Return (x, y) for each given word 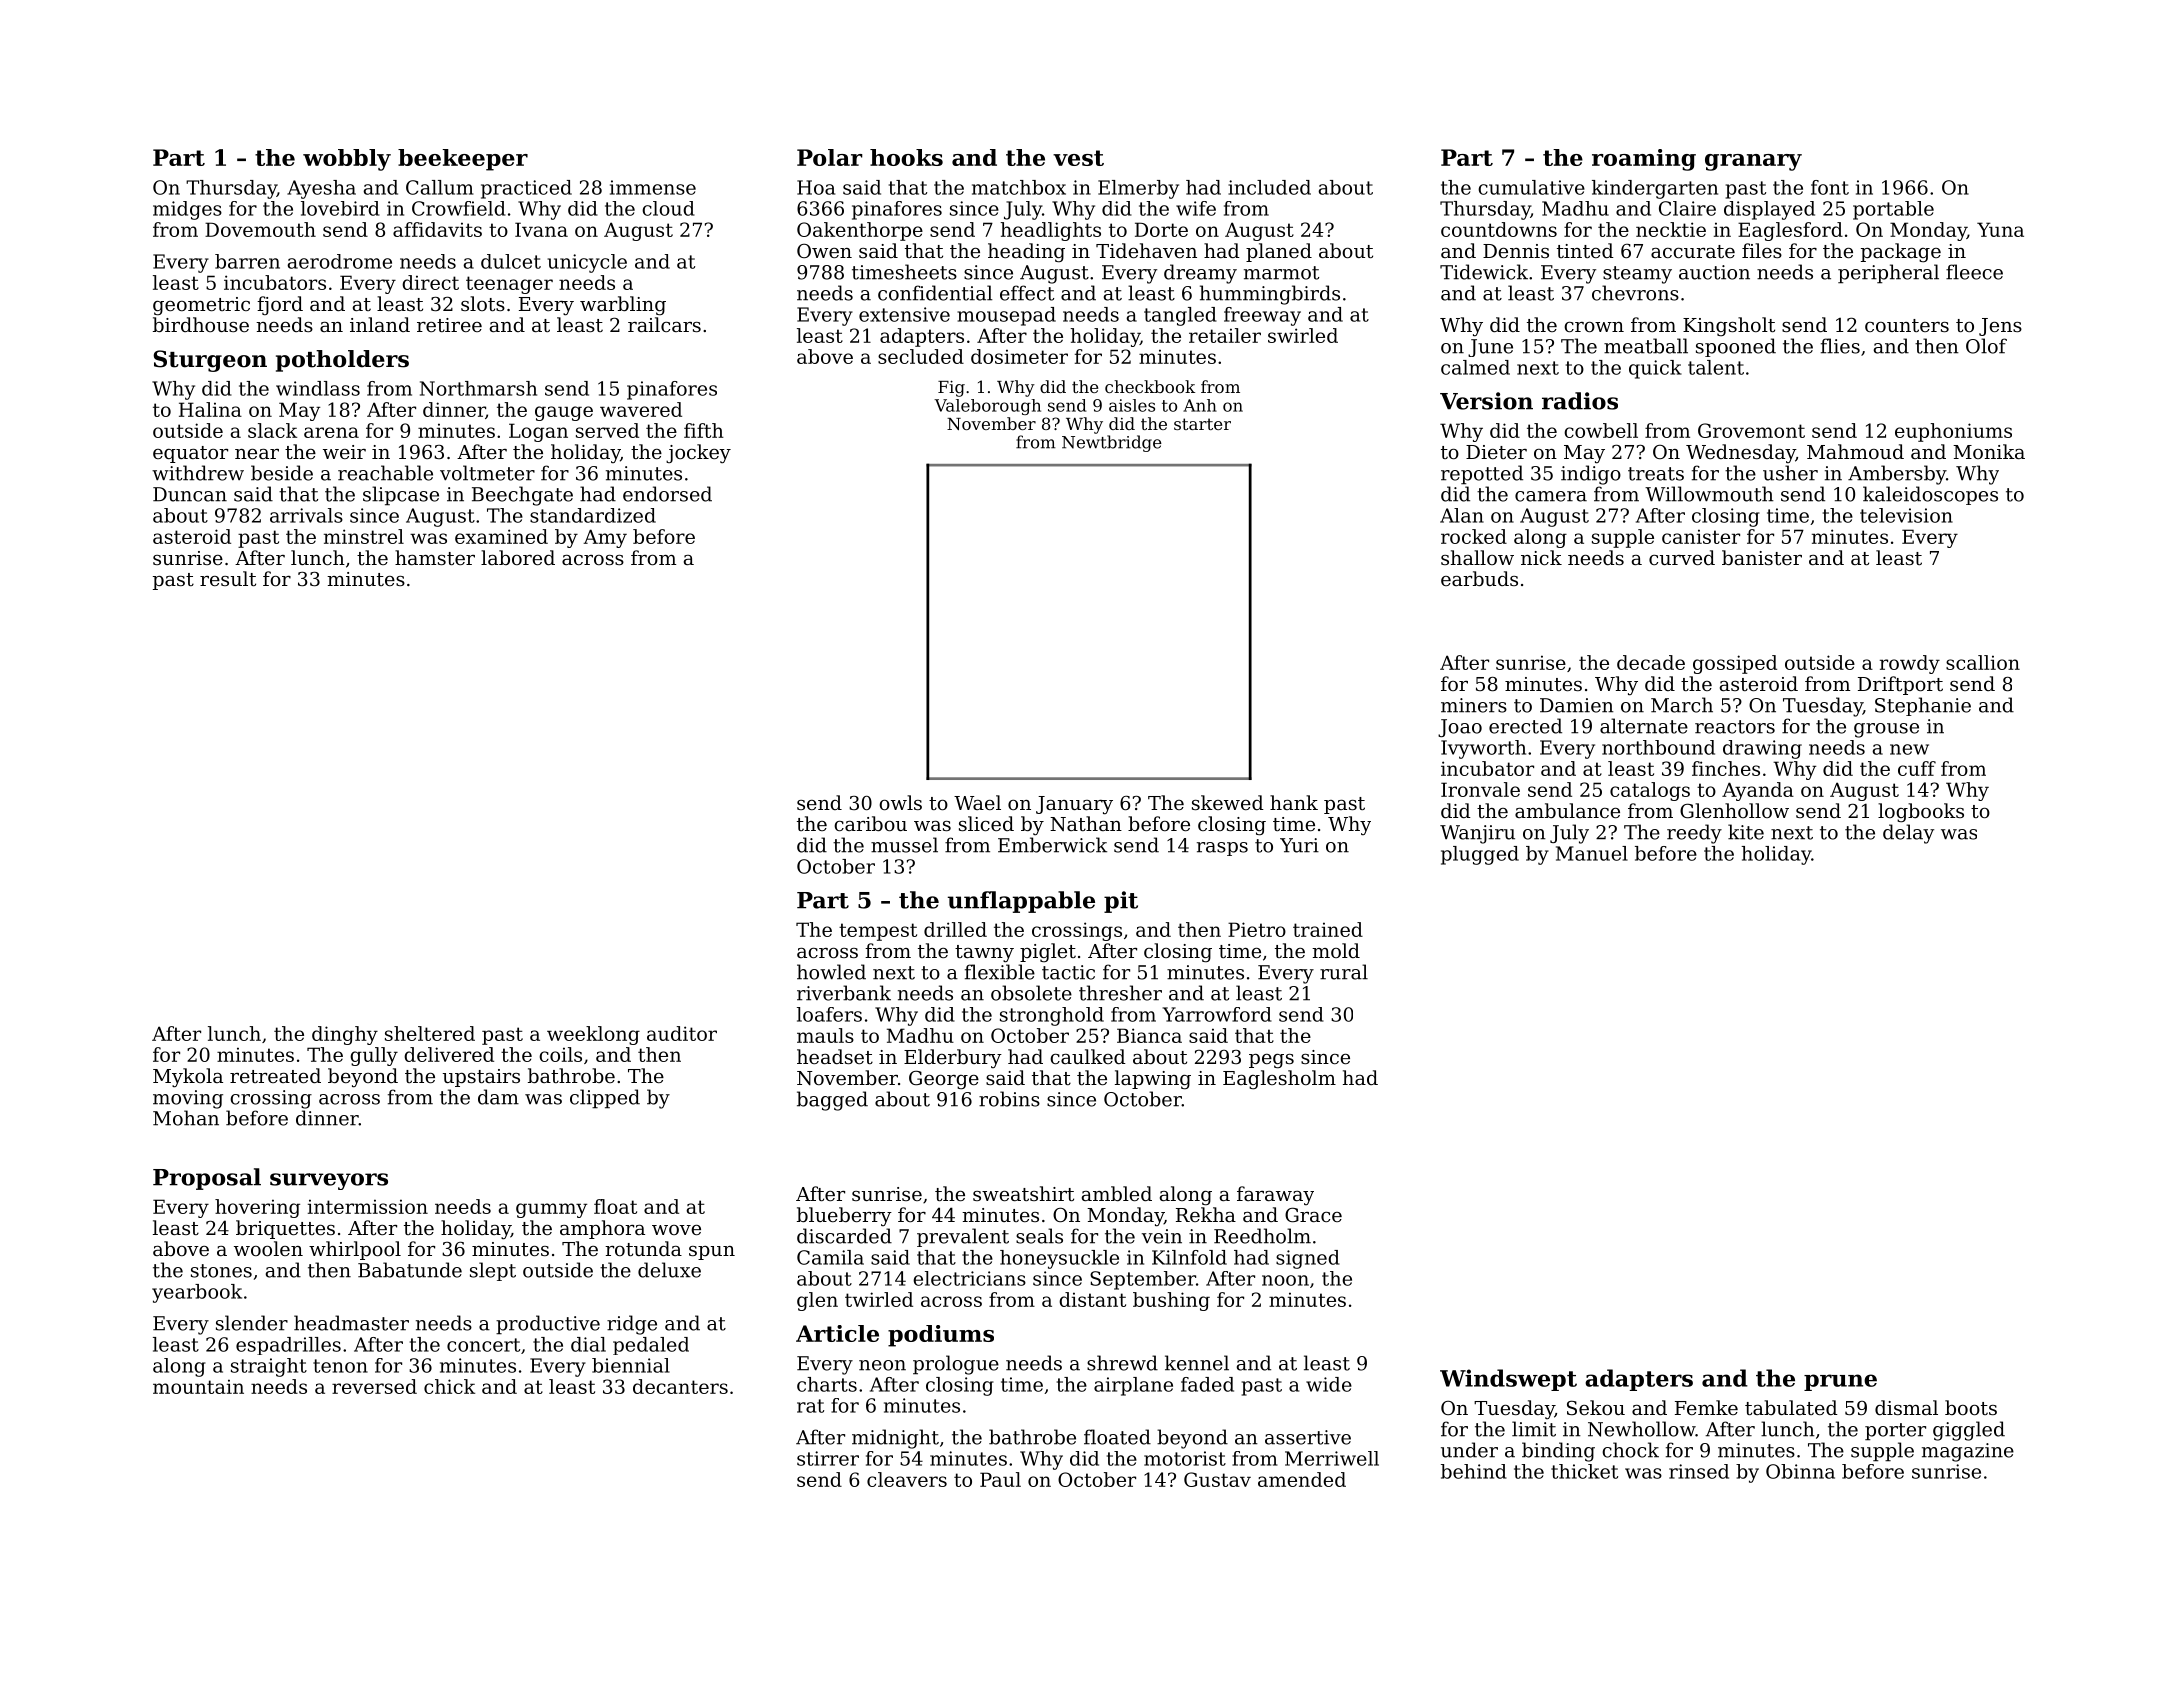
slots (483, 303)
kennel (1197, 1363)
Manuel (1592, 853)
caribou (870, 823)
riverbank (844, 993)
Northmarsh (478, 388)
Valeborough (987, 407)
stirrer (828, 1458)
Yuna (2000, 229)
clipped (605, 1099)
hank (1294, 802)
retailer (1225, 335)
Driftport (1900, 685)
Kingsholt (1729, 327)
